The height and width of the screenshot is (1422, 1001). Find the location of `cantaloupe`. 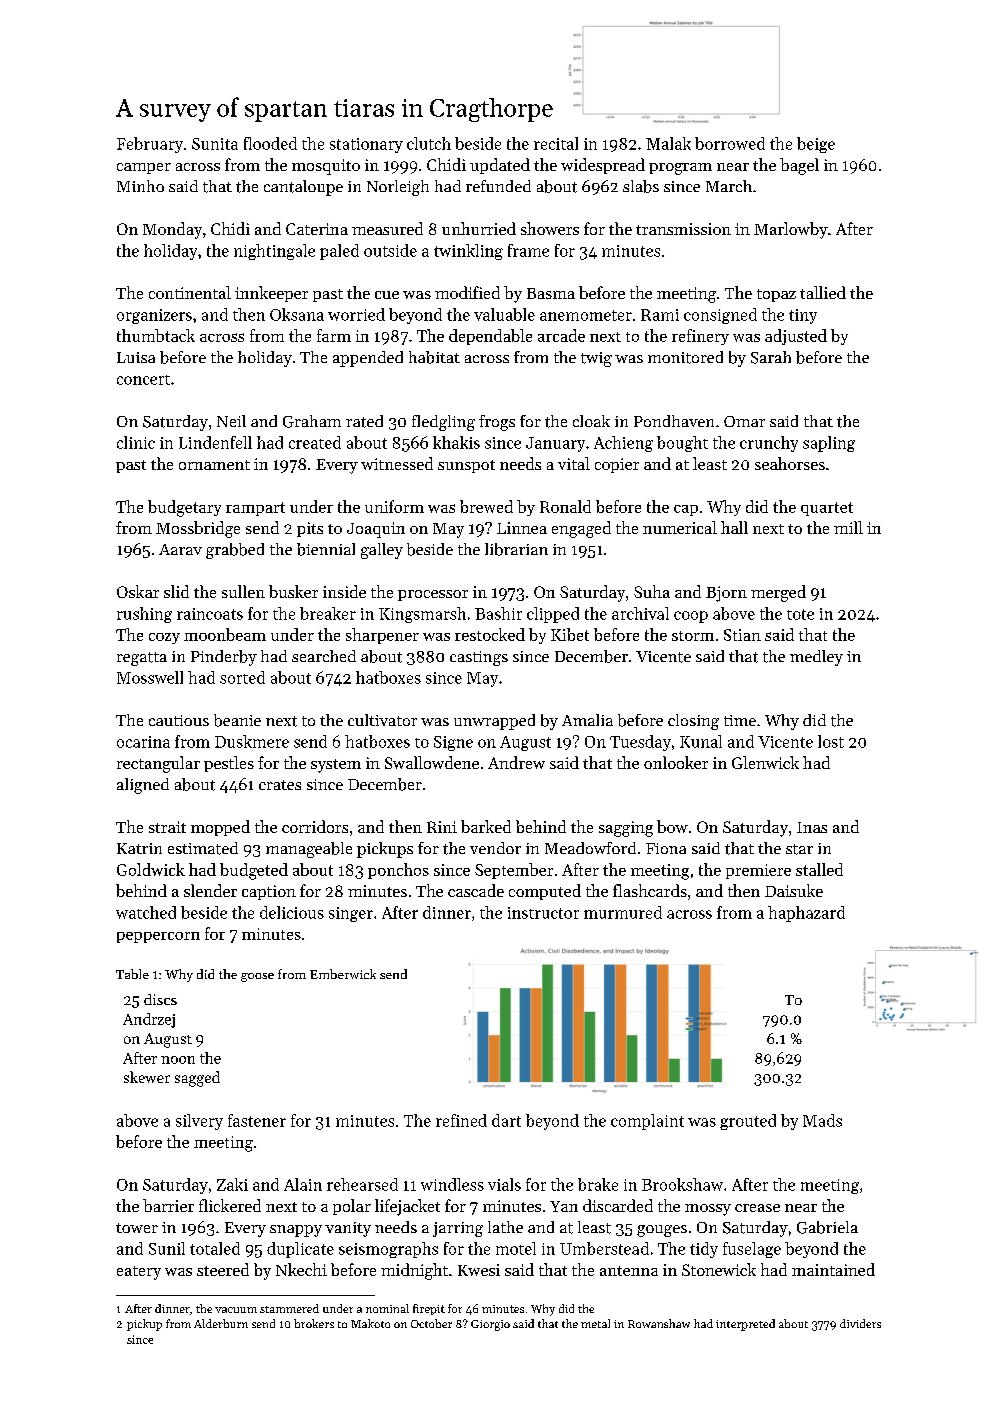

cantaloupe is located at coordinates (303, 188).
